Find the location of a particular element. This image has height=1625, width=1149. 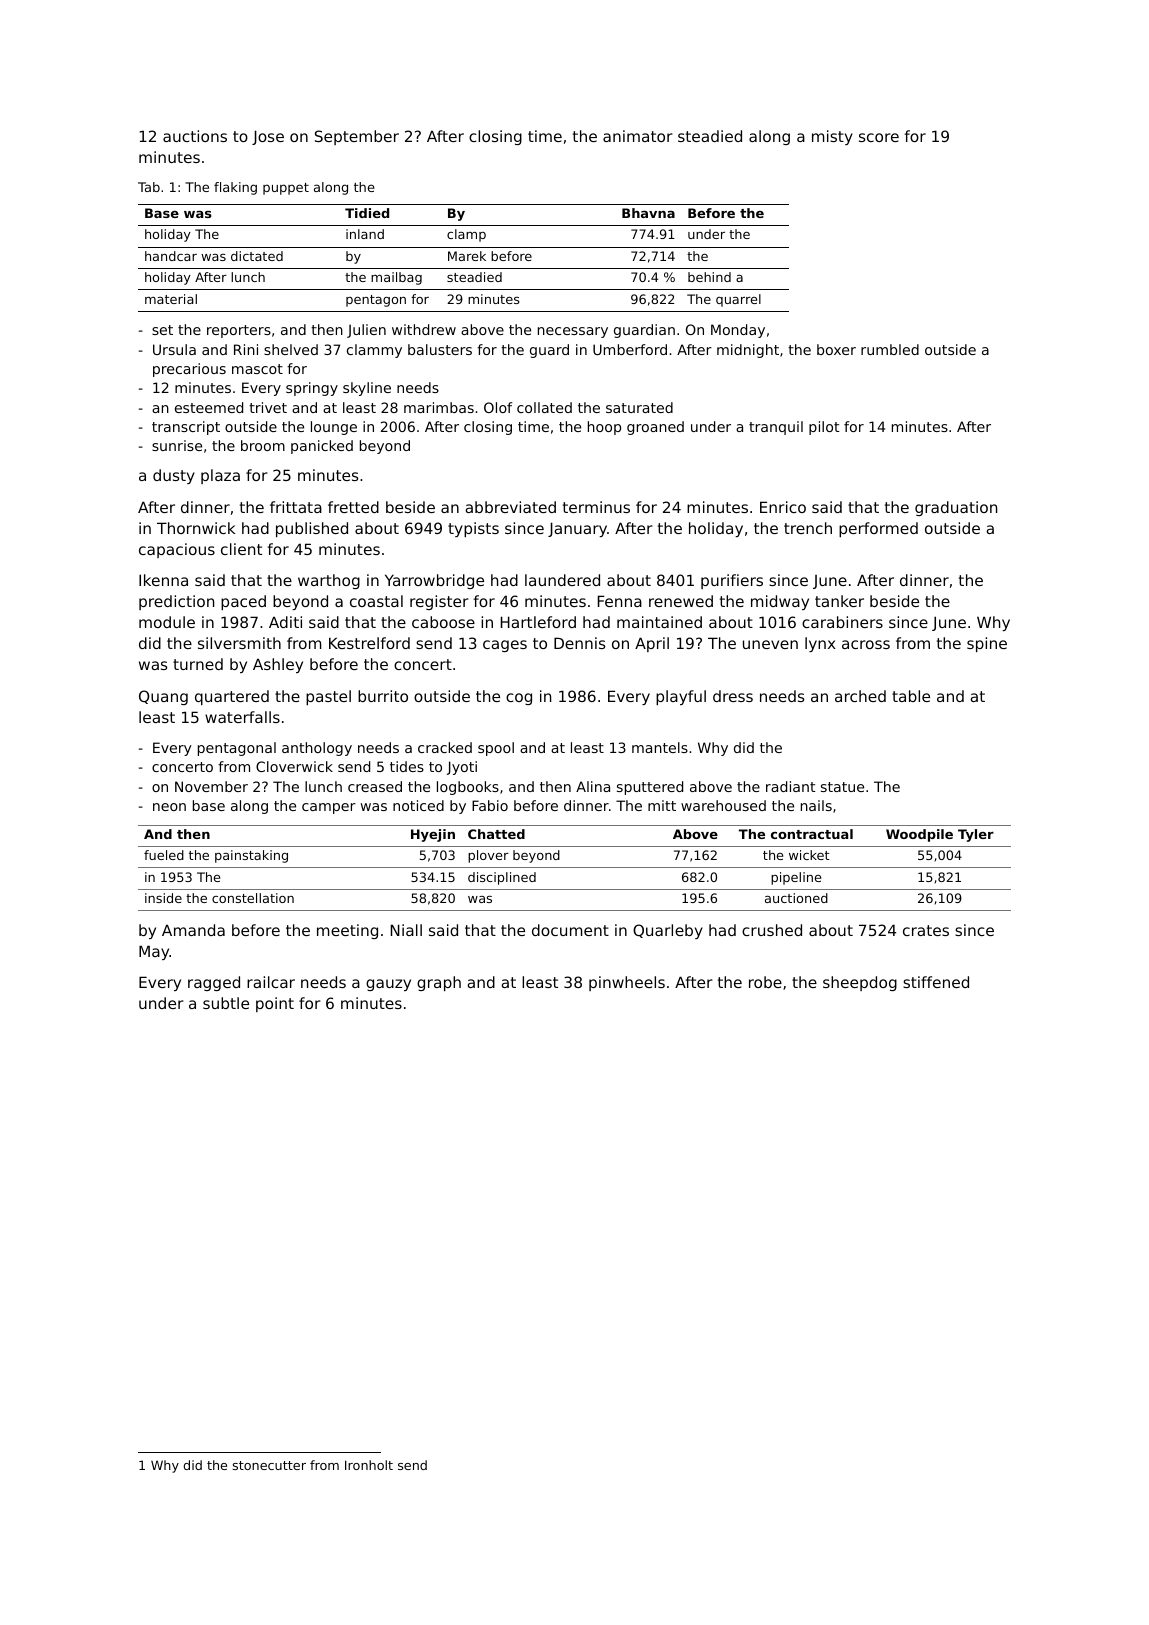

spine is located at coordinates (987, 644).
